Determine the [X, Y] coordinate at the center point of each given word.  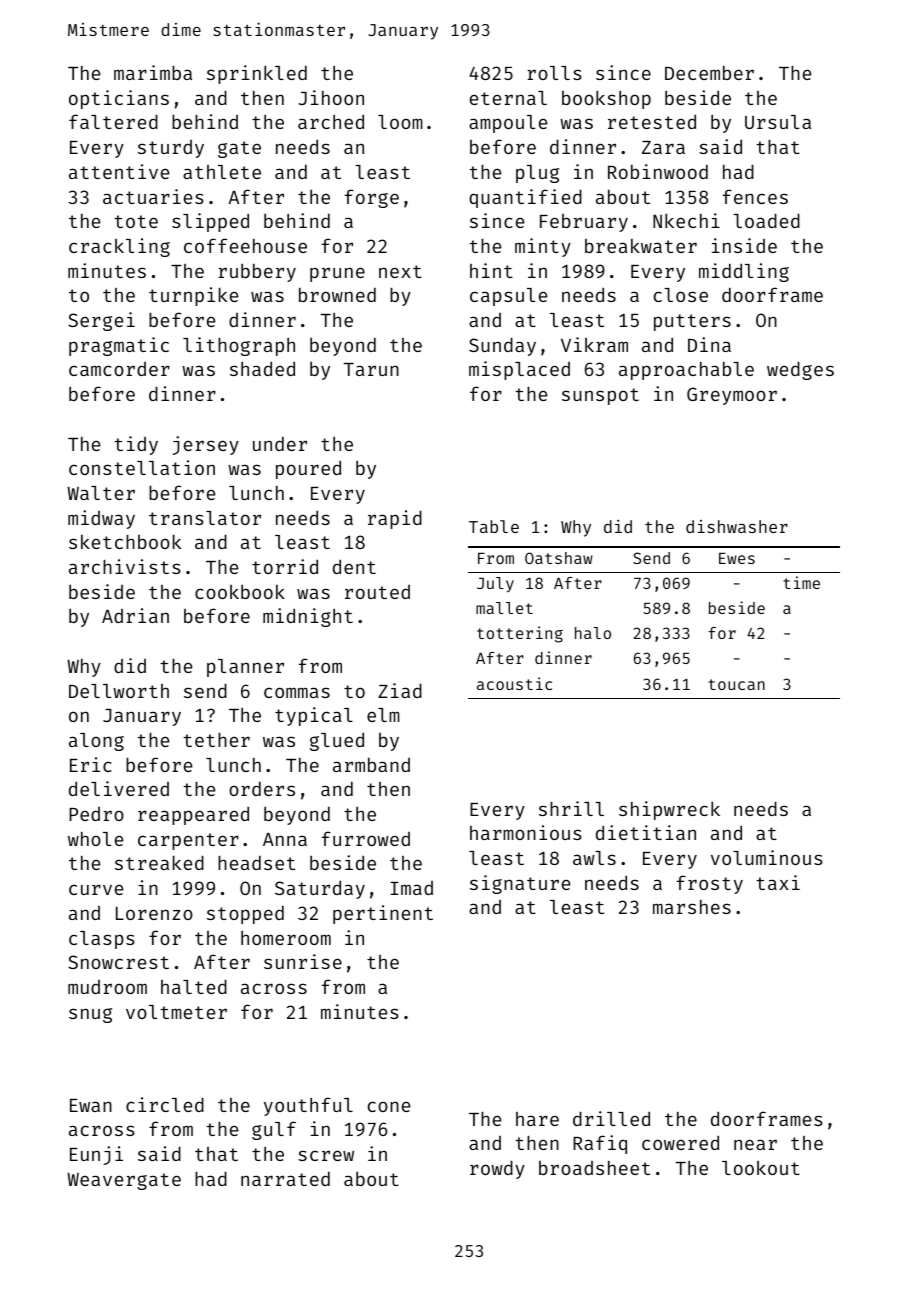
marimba [153, 72]
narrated [285, 1178]
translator [205, 518]
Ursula [778, 122]
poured [308, 470]
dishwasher [737, 526]
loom [400, 122]
